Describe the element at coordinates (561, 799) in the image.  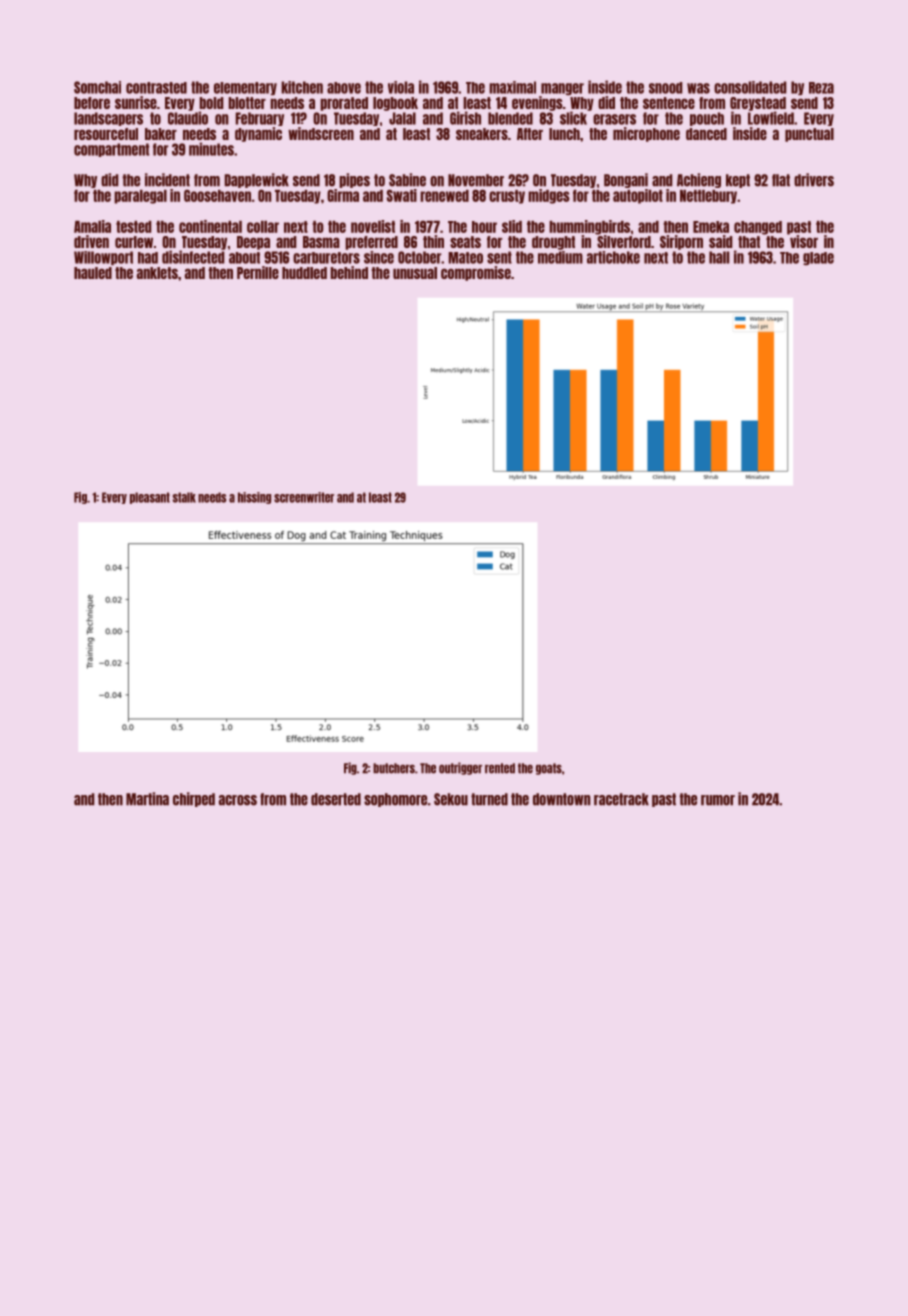
I see `downtown` at that location.
